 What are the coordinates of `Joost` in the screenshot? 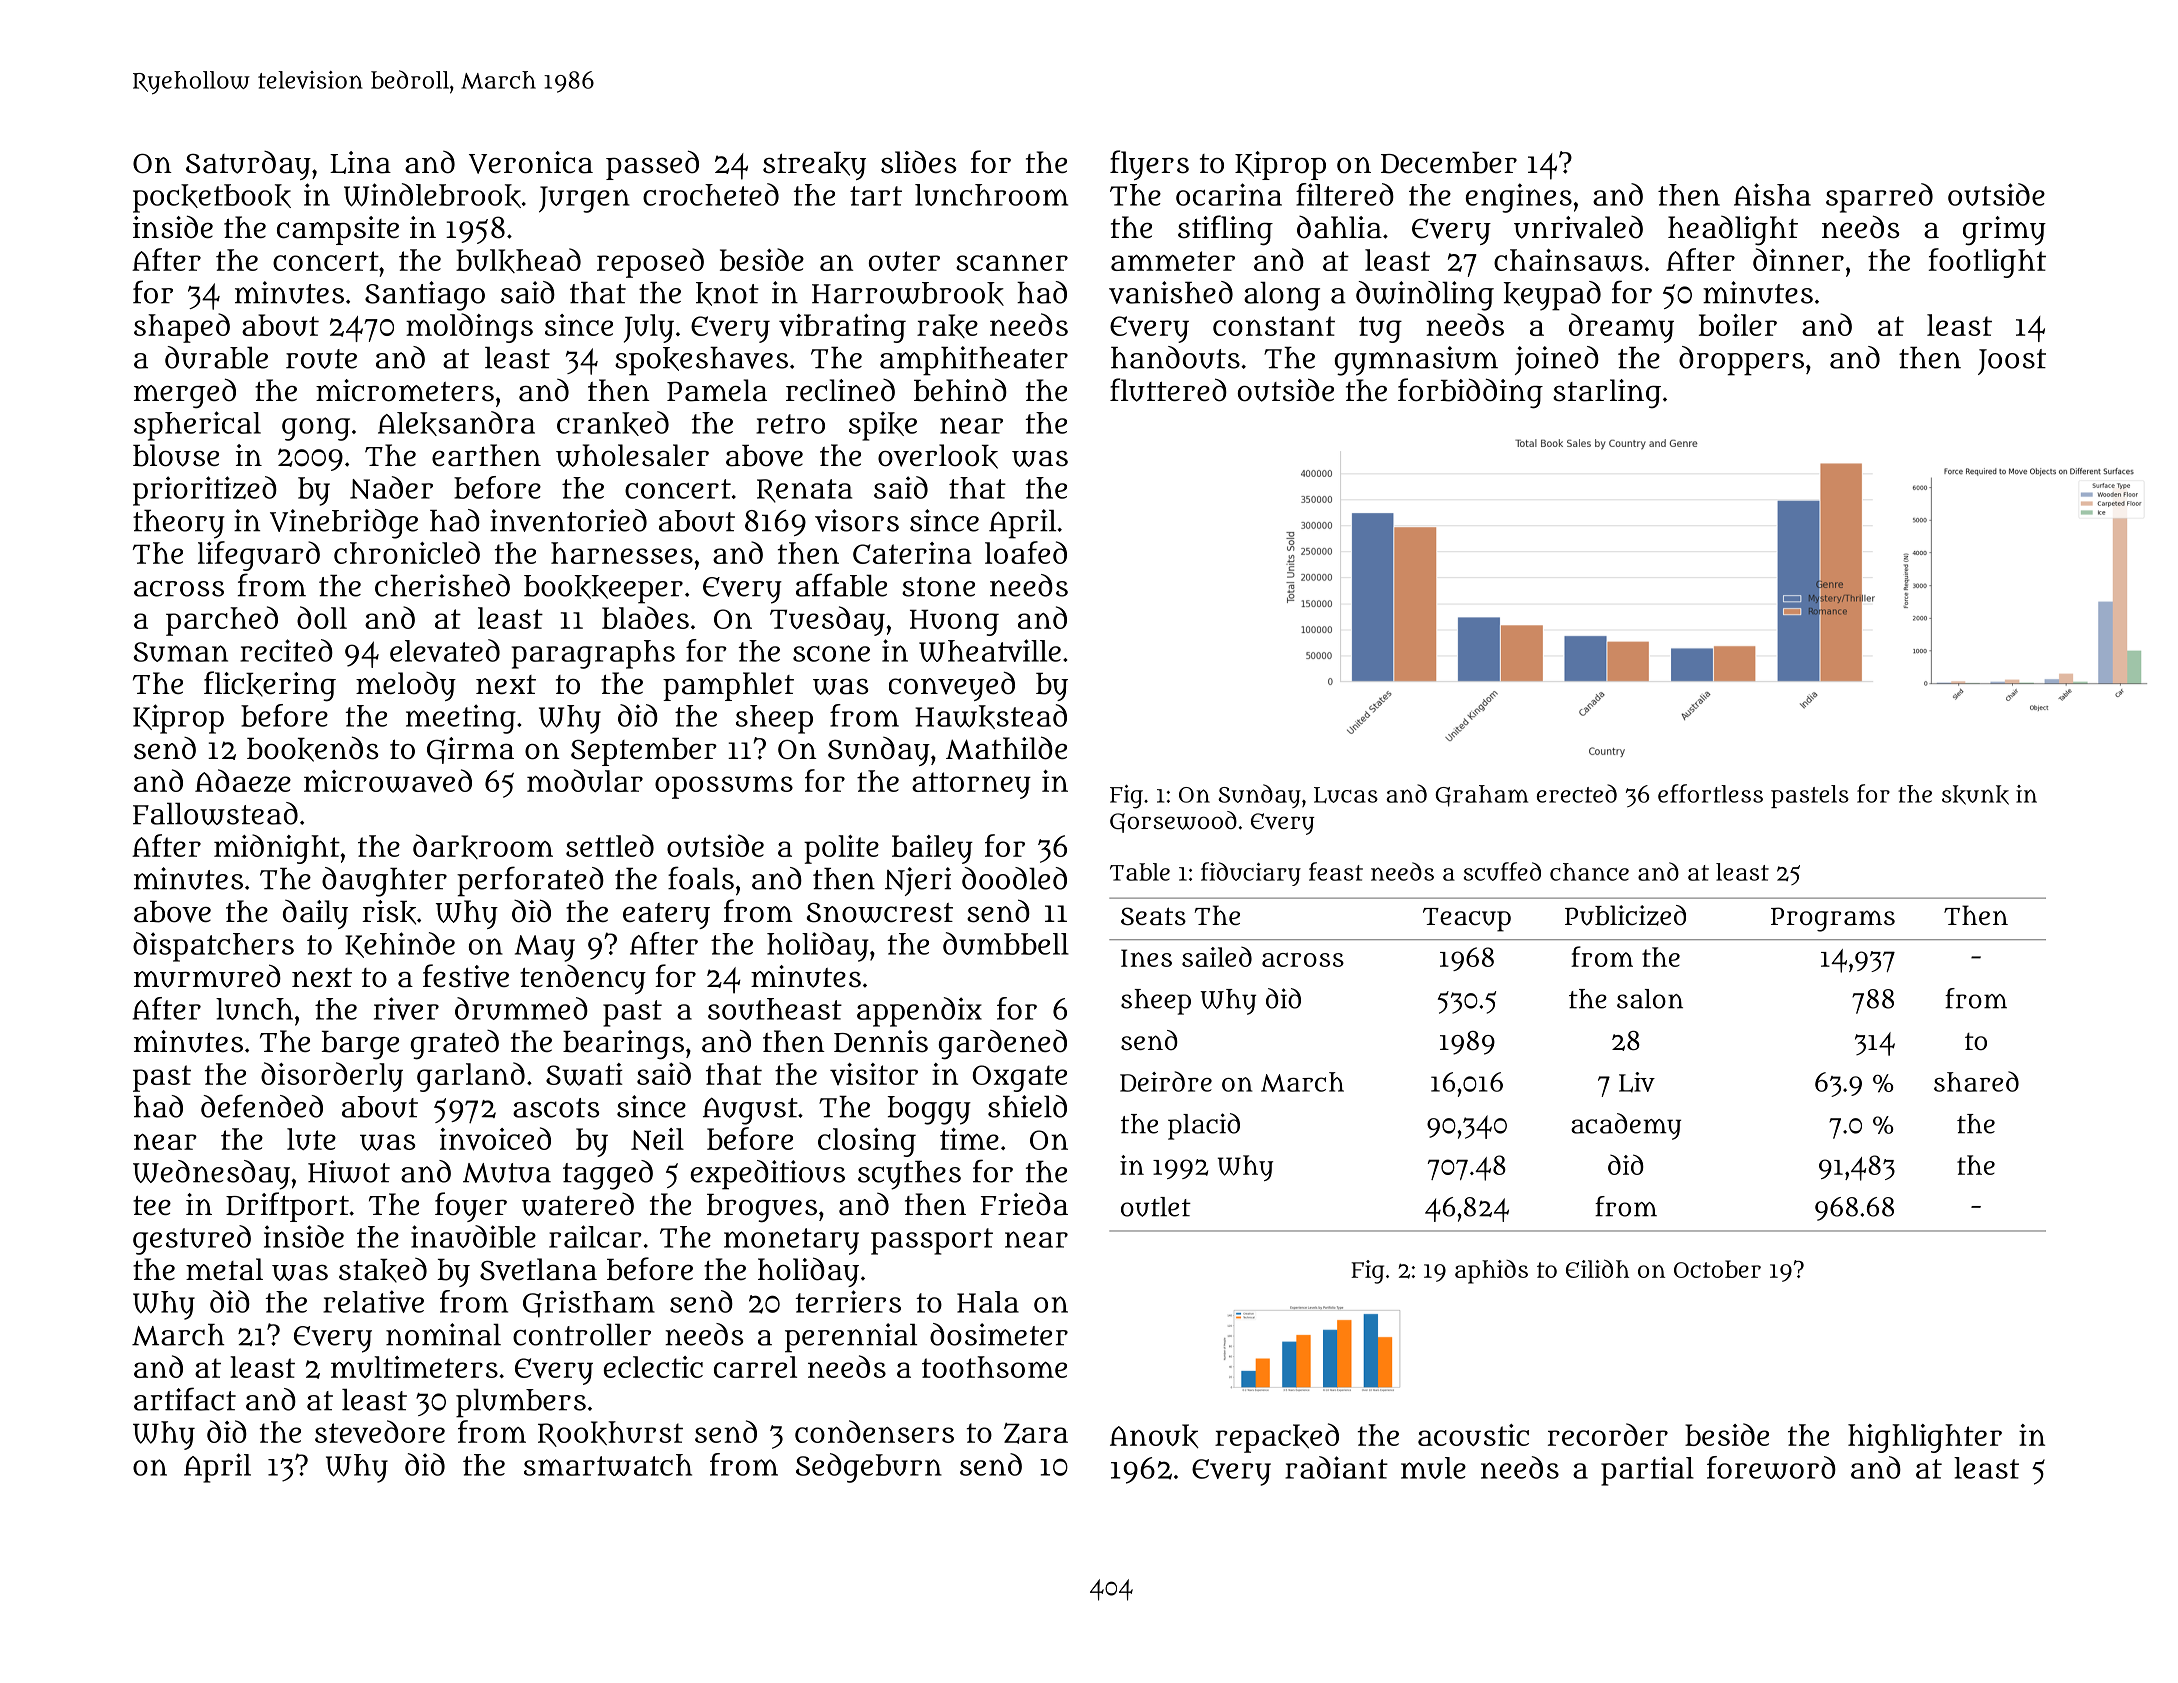 It's located at (2012, 362).
